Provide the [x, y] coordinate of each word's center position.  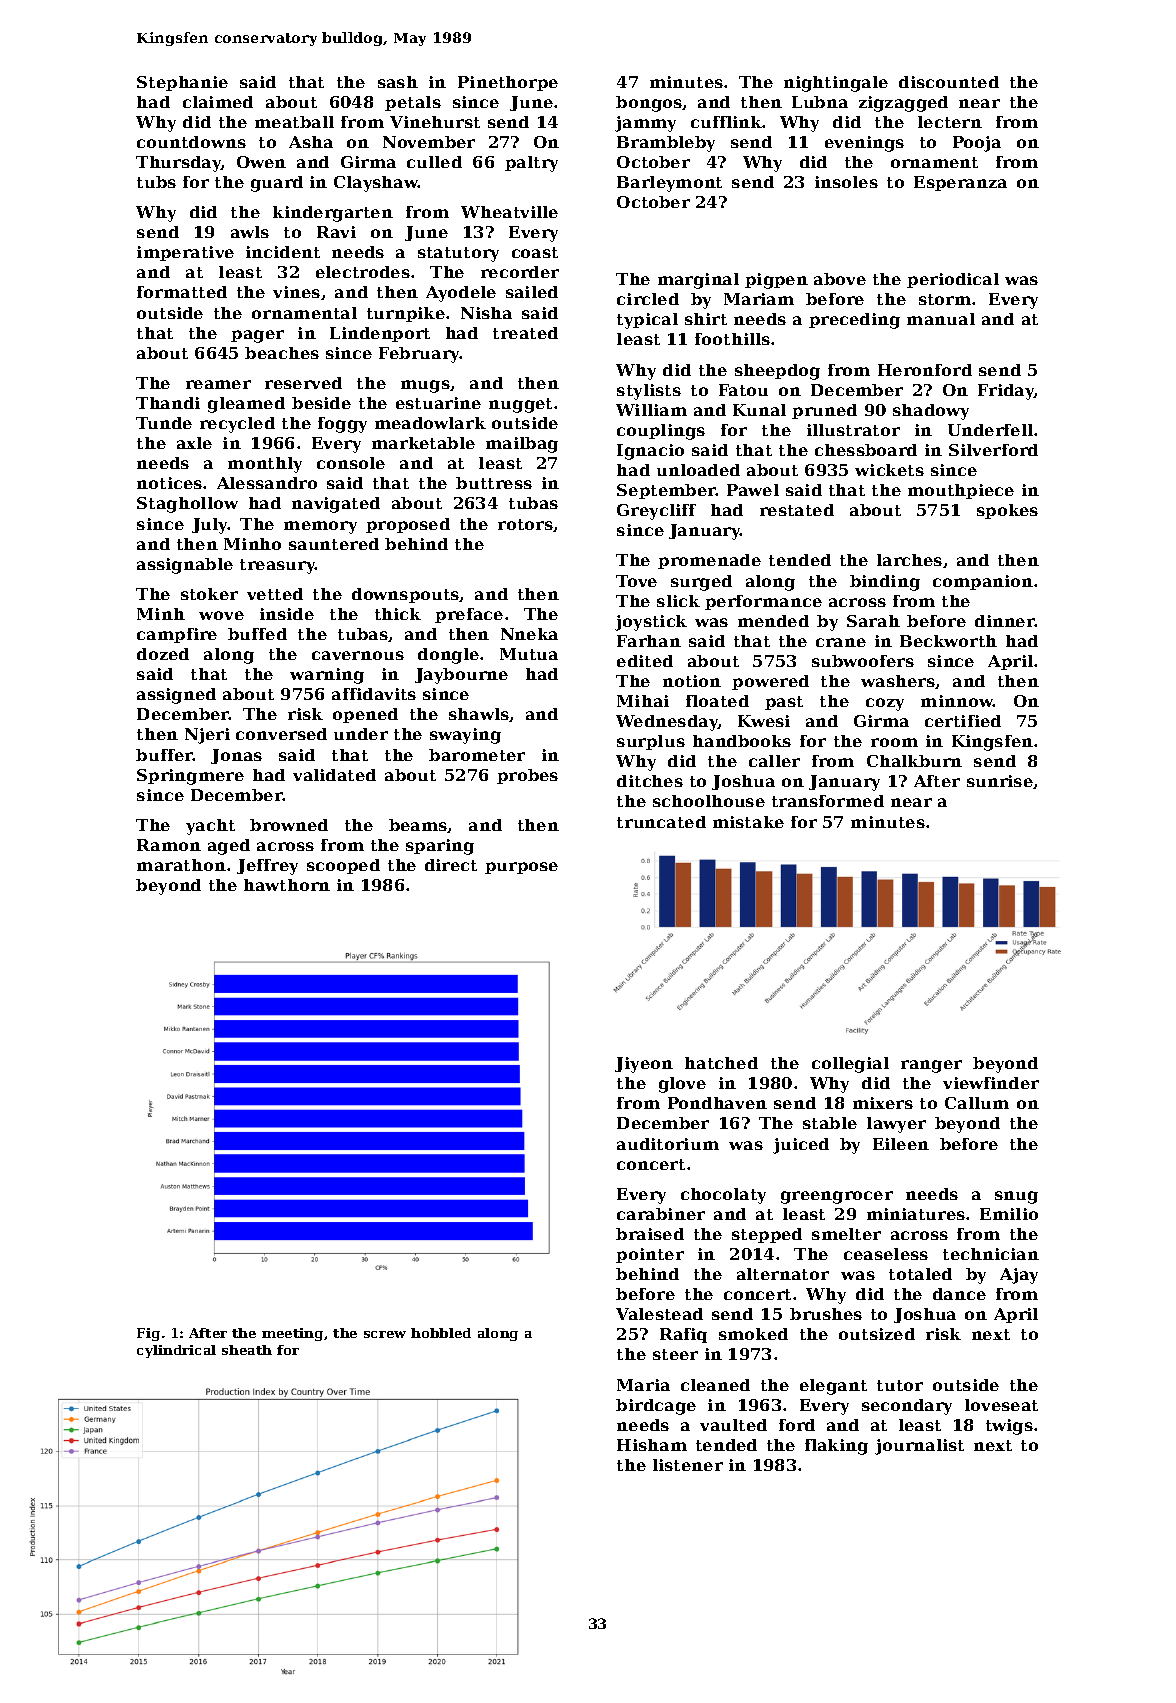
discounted [949, 82]
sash [398, 82]
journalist [919, 1447]
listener [688, 1465]
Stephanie [182, 83]
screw [385, 1334]
